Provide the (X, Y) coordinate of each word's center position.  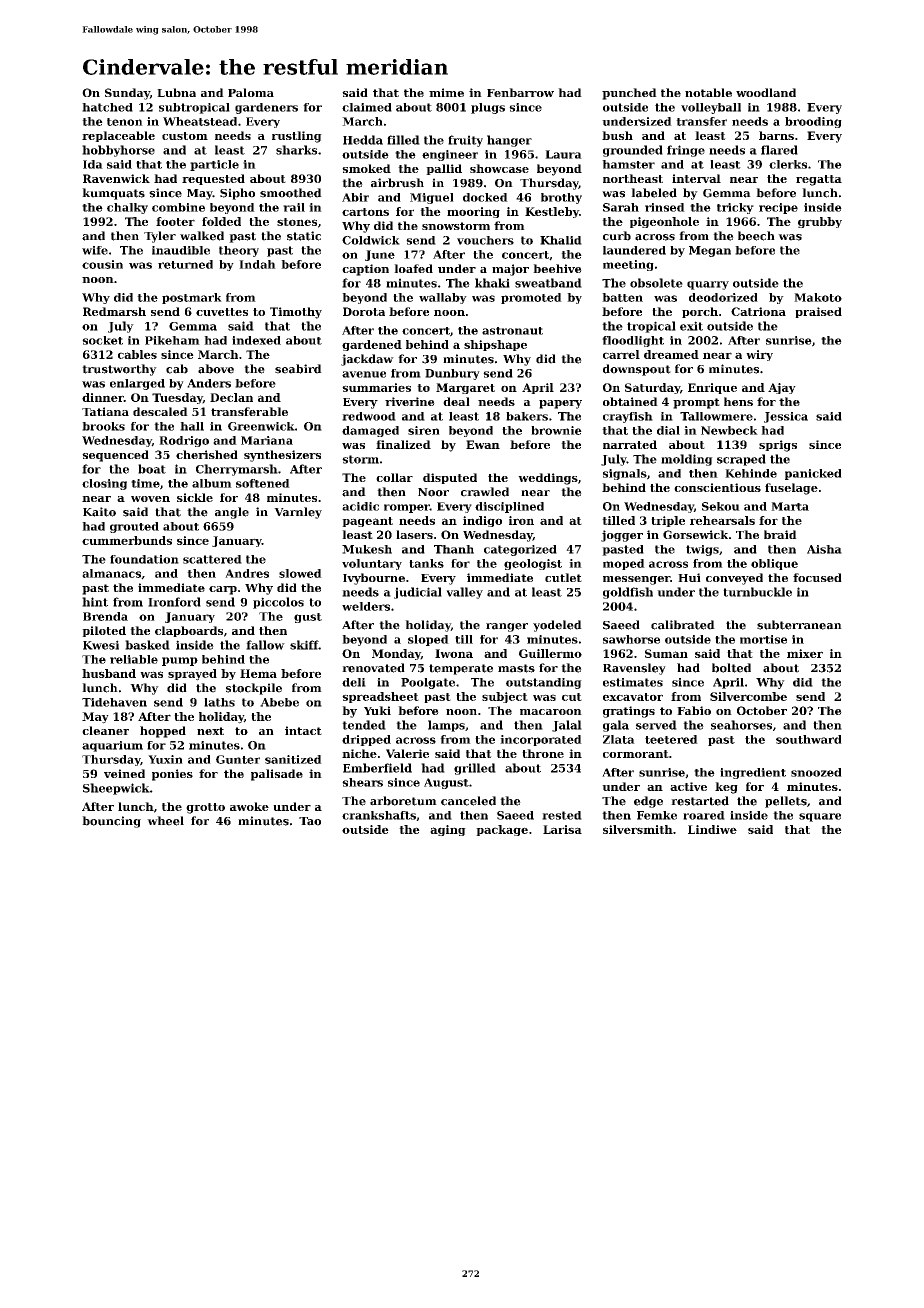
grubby (820, 222)
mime (446, 92)
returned (185, 264)
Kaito (99, 512)
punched (629, 94)
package (502, 830)
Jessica (786, 417)
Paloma (251, 92)
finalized (403, 444)
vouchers (485, 240)
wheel (165, 821)
